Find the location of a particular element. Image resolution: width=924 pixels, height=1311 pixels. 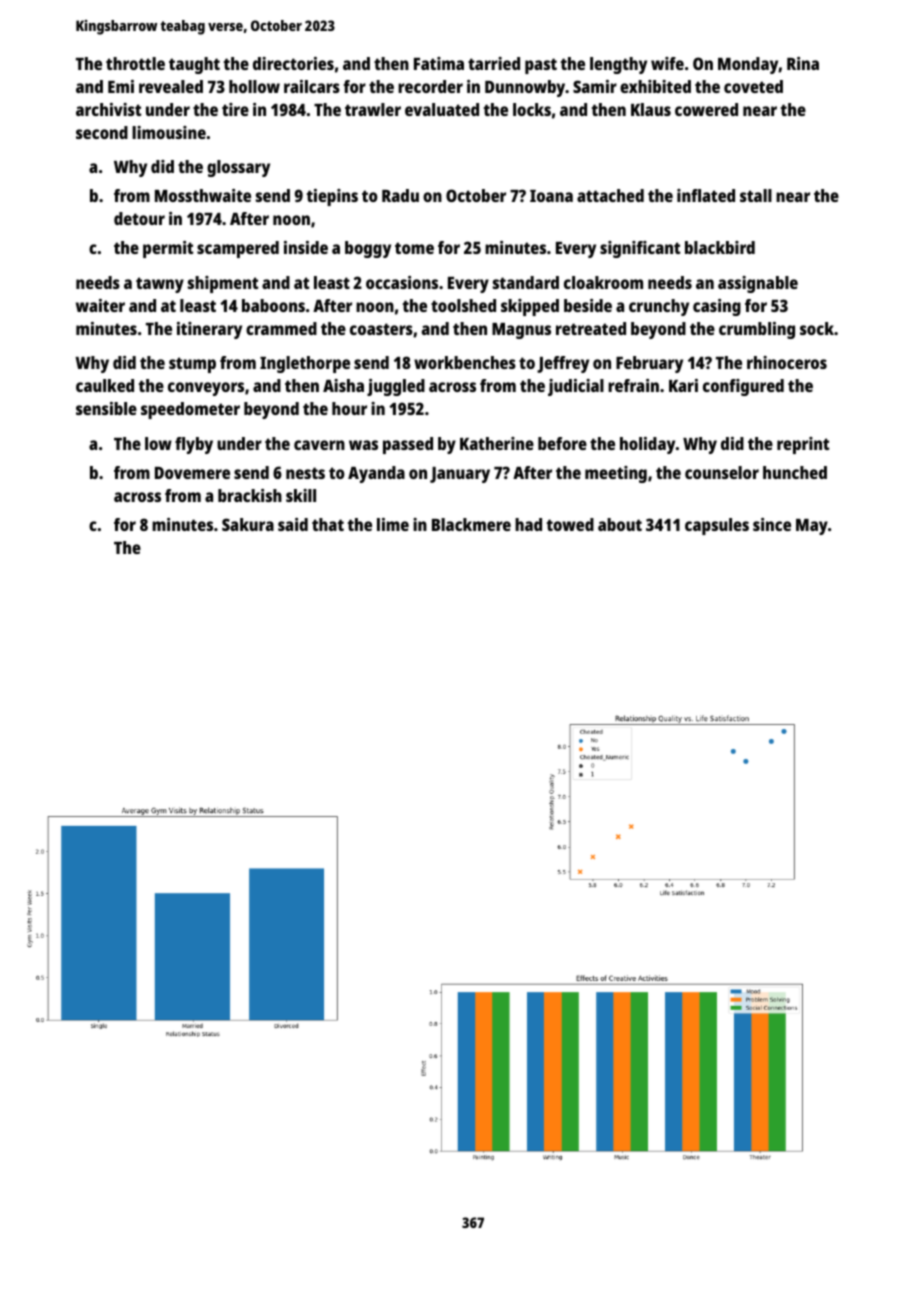

crunchy is located at coordinates (659, 307).
